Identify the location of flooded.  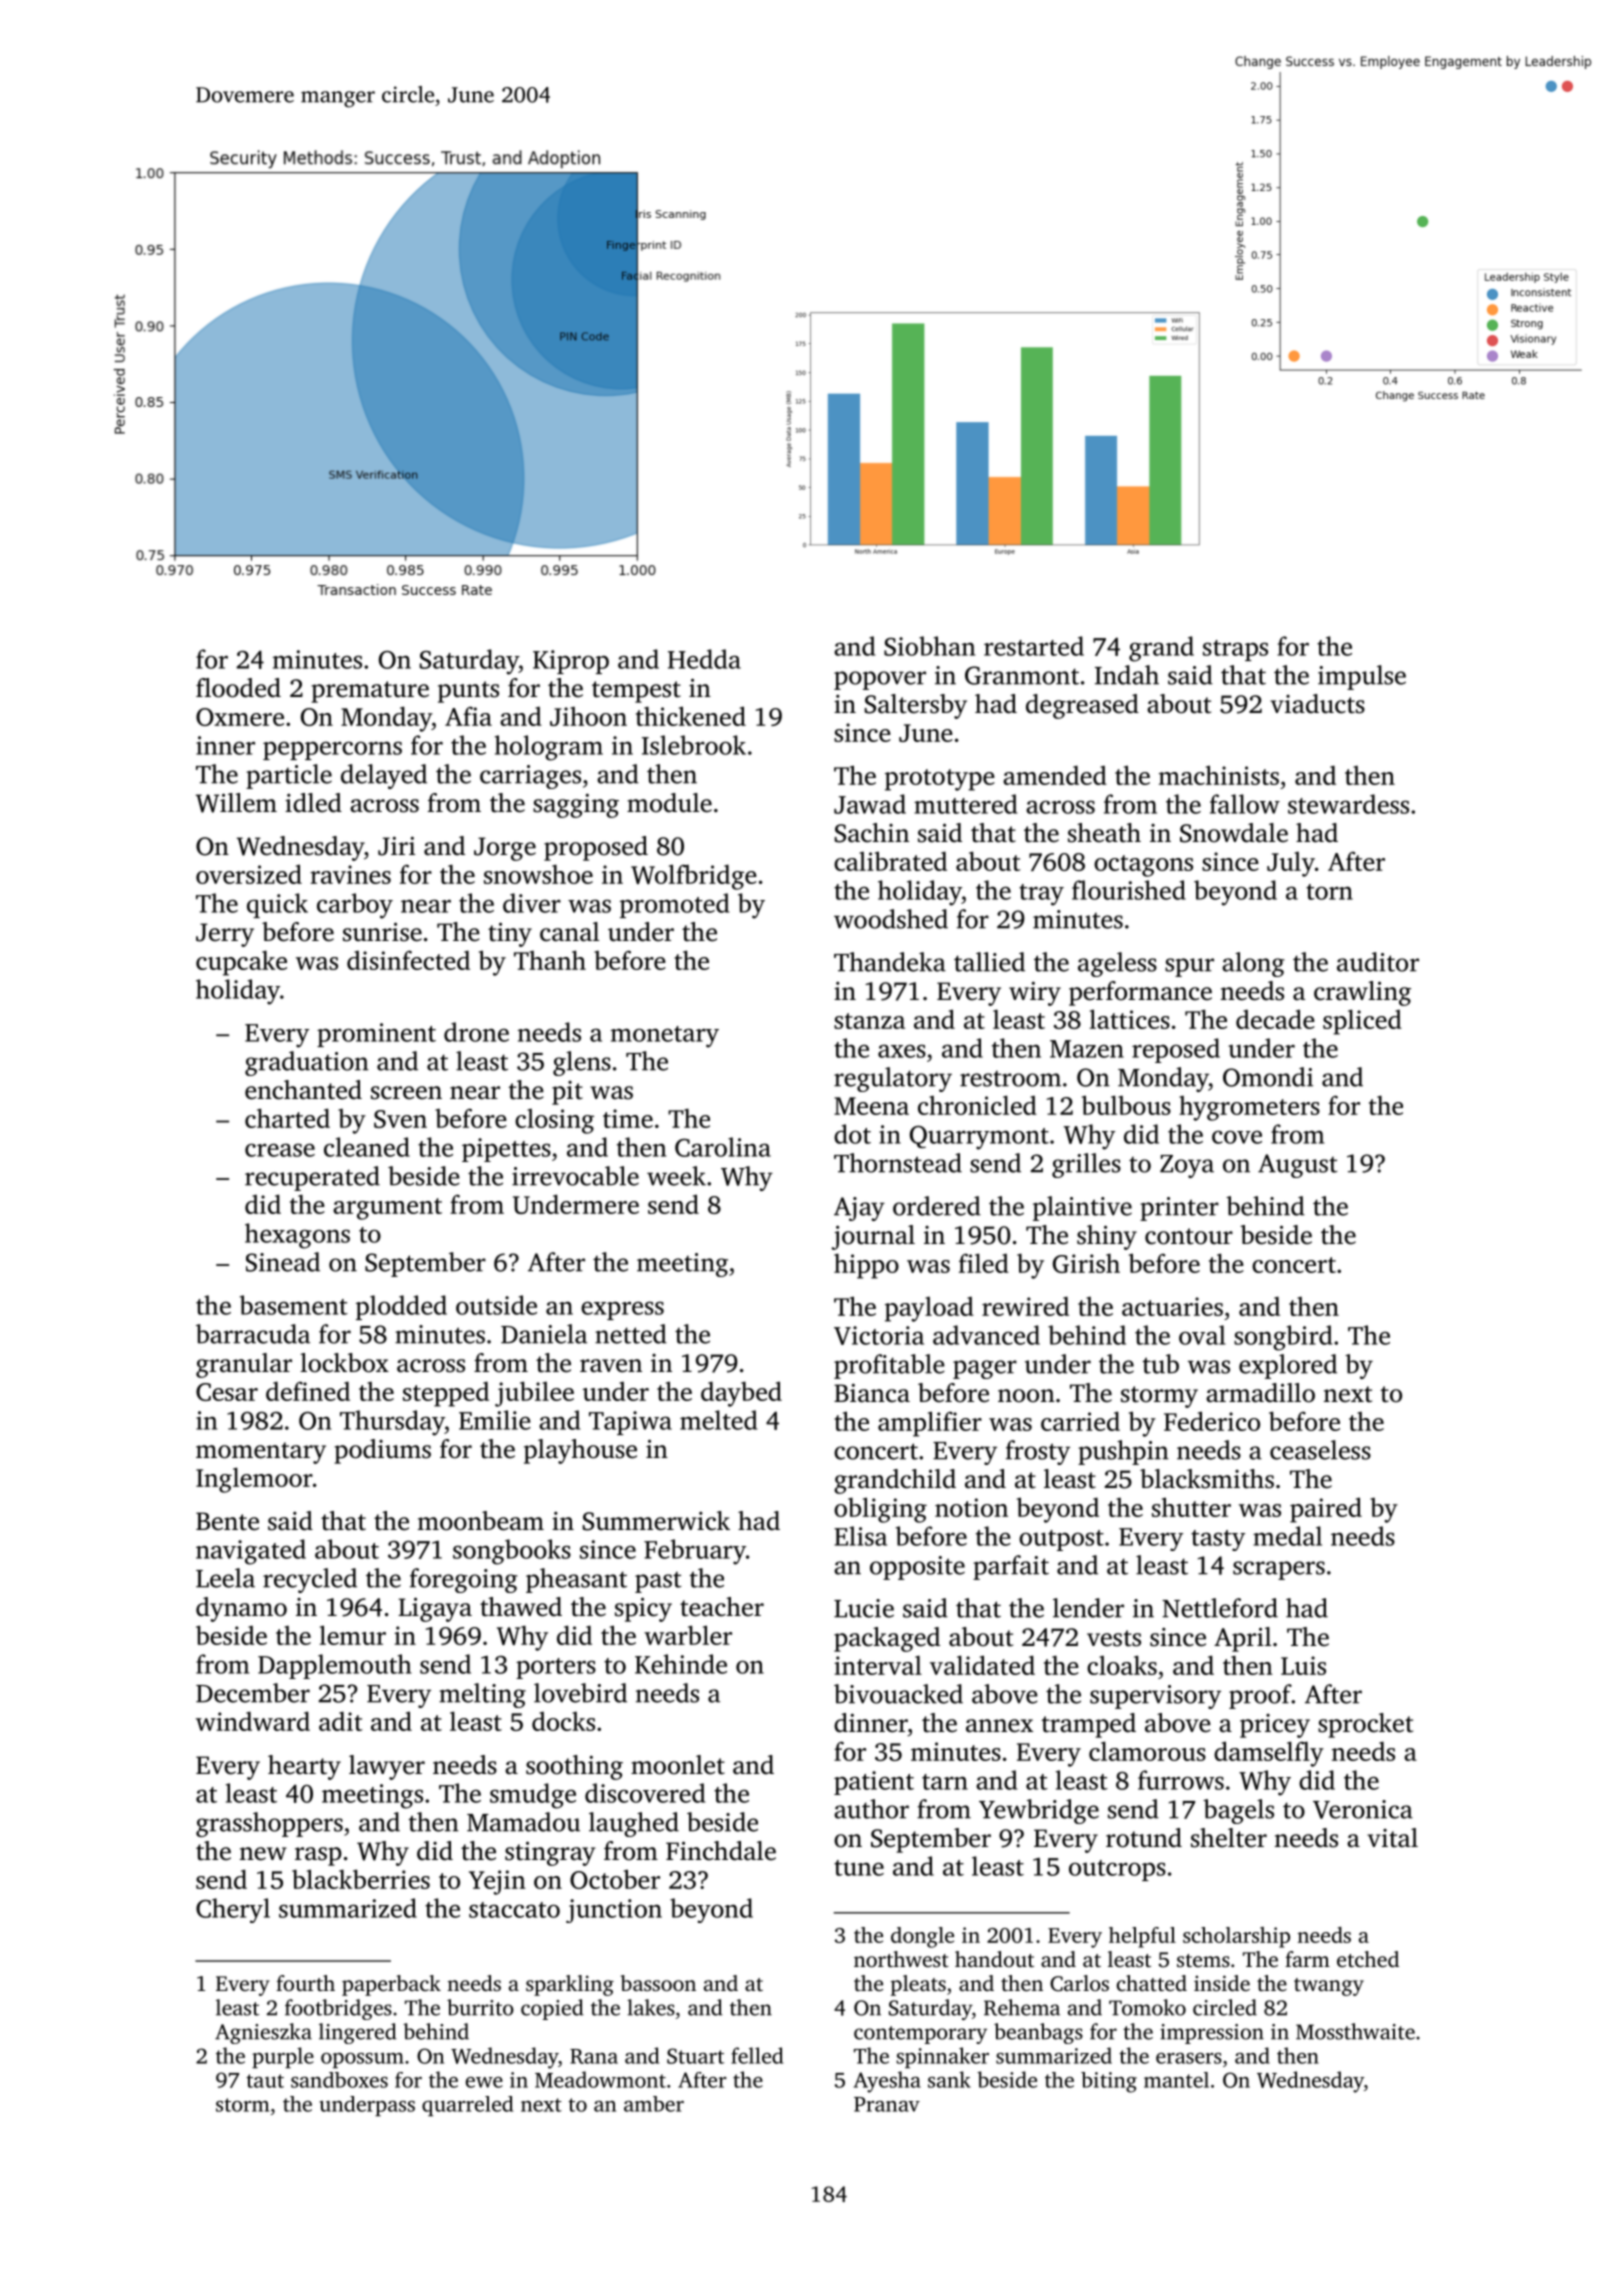
(238, 688).
